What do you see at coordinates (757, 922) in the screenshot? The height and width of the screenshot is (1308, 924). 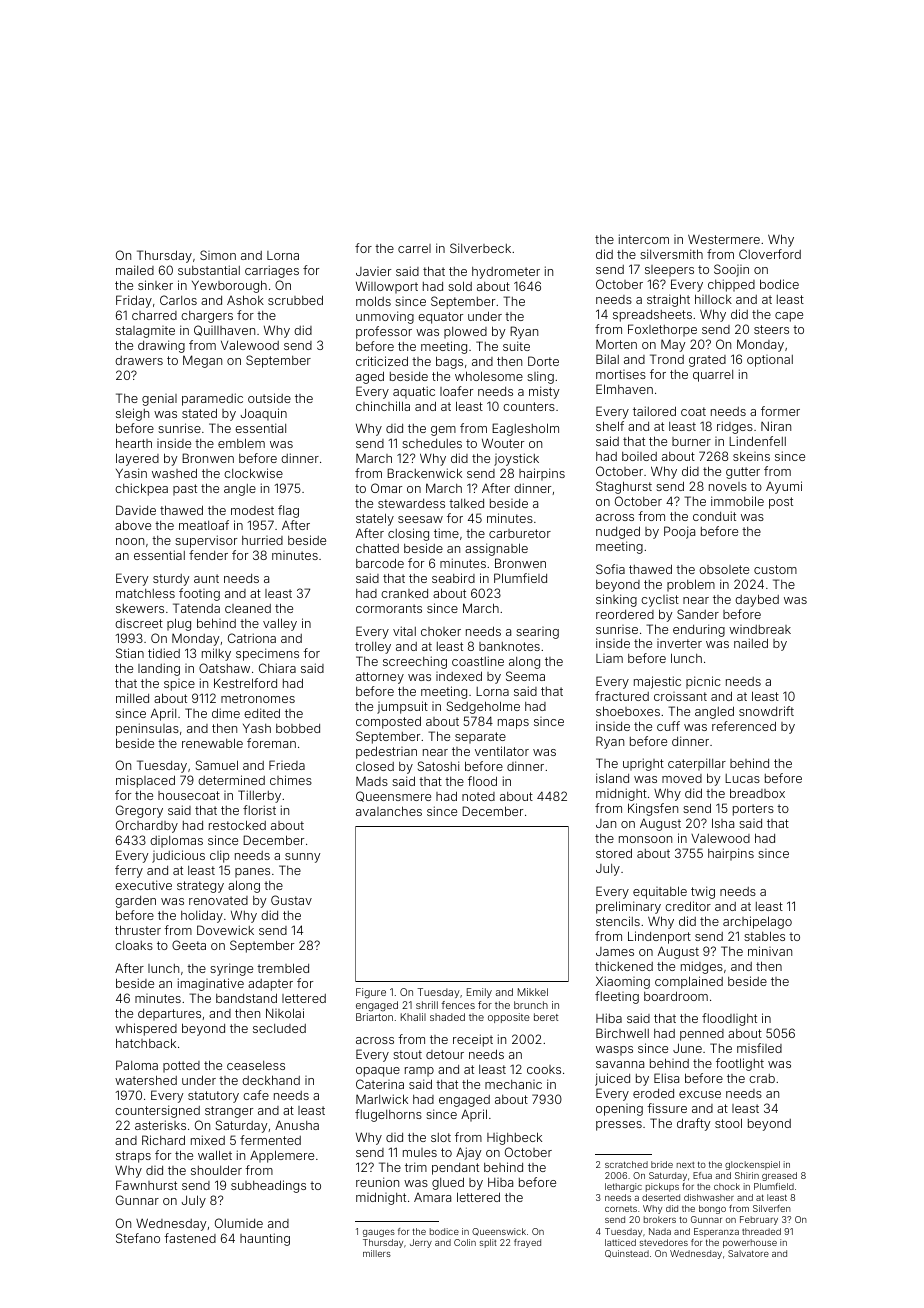 I see `archipelago` at bounding box center [757, 922].
